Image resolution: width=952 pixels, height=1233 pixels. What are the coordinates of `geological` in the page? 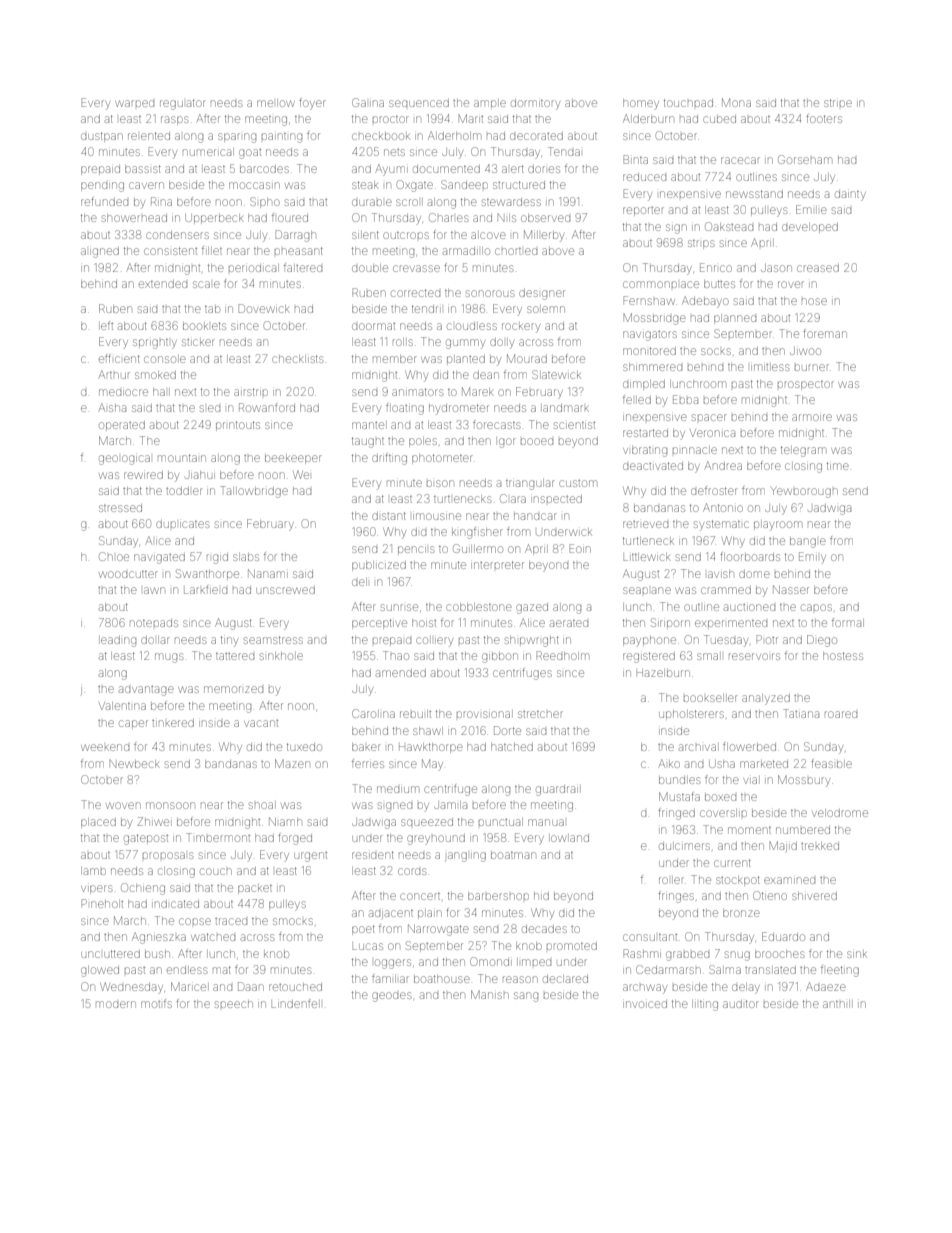 It's located at (124, 460).
